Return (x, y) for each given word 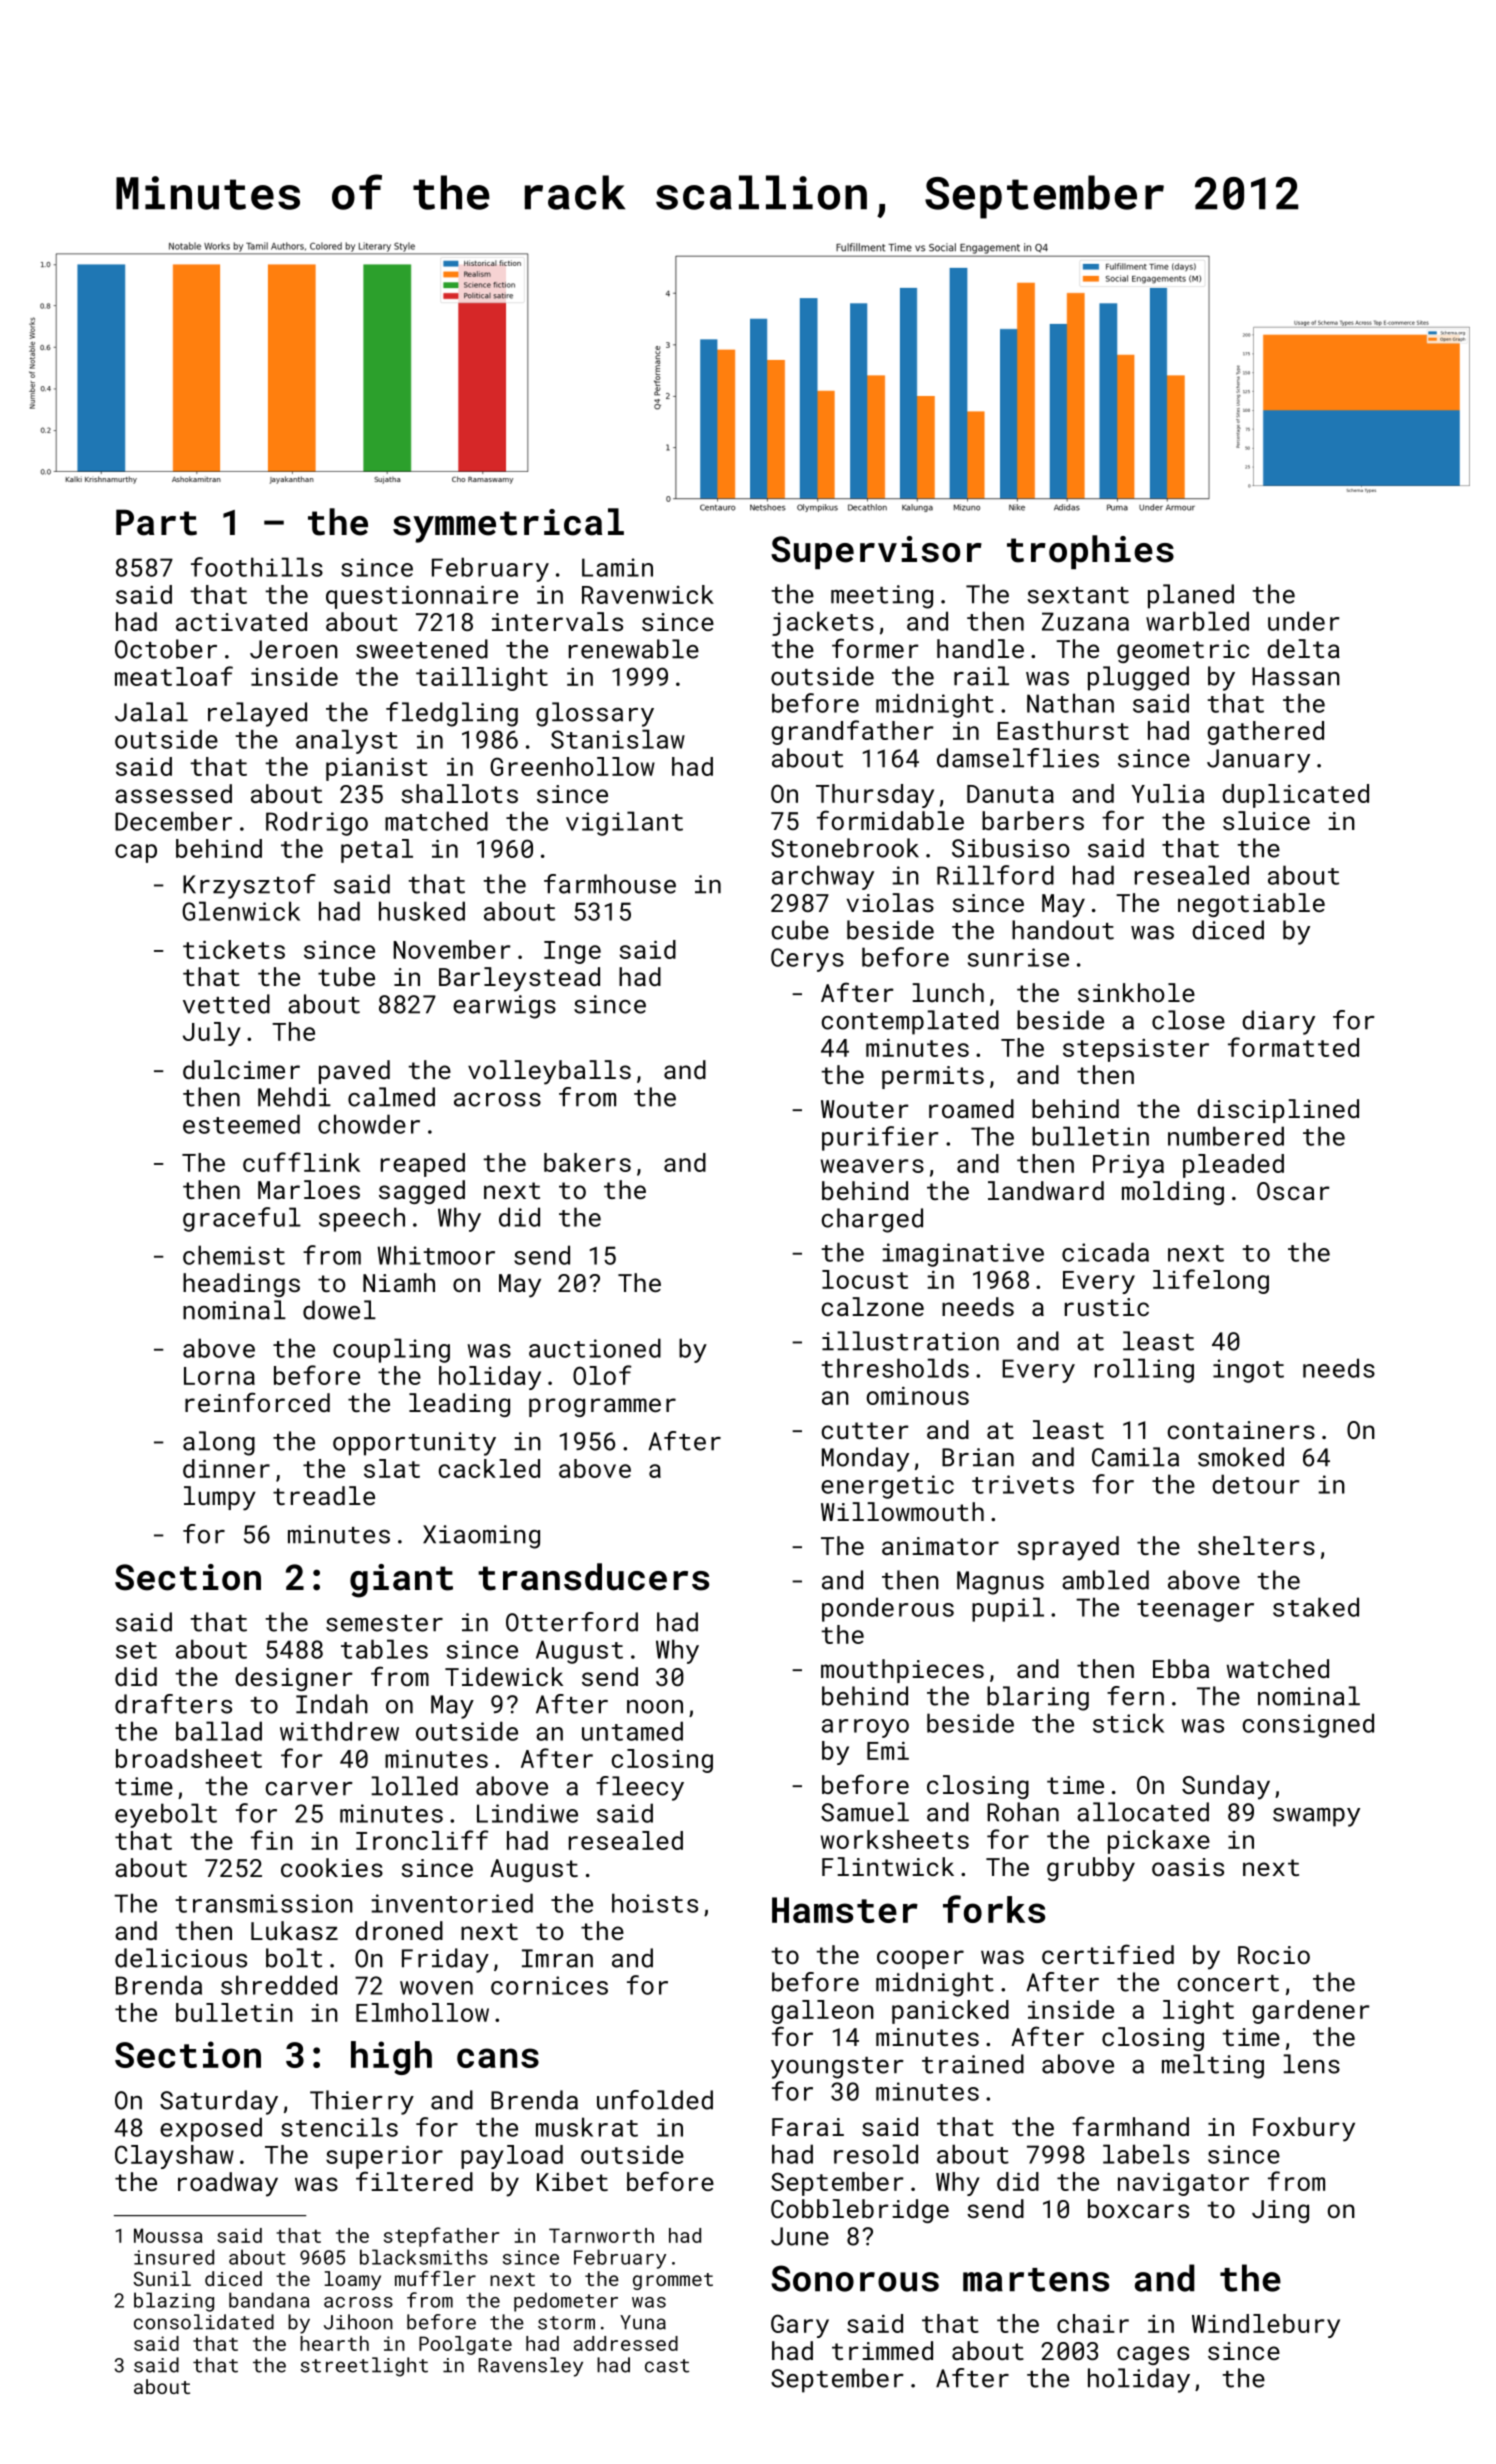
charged (872, 1220)
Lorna (219, 1376)
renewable (634, 649)
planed (1191, 596)
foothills (257, 567)
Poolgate (465, 2345)
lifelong (1211, 1281)
